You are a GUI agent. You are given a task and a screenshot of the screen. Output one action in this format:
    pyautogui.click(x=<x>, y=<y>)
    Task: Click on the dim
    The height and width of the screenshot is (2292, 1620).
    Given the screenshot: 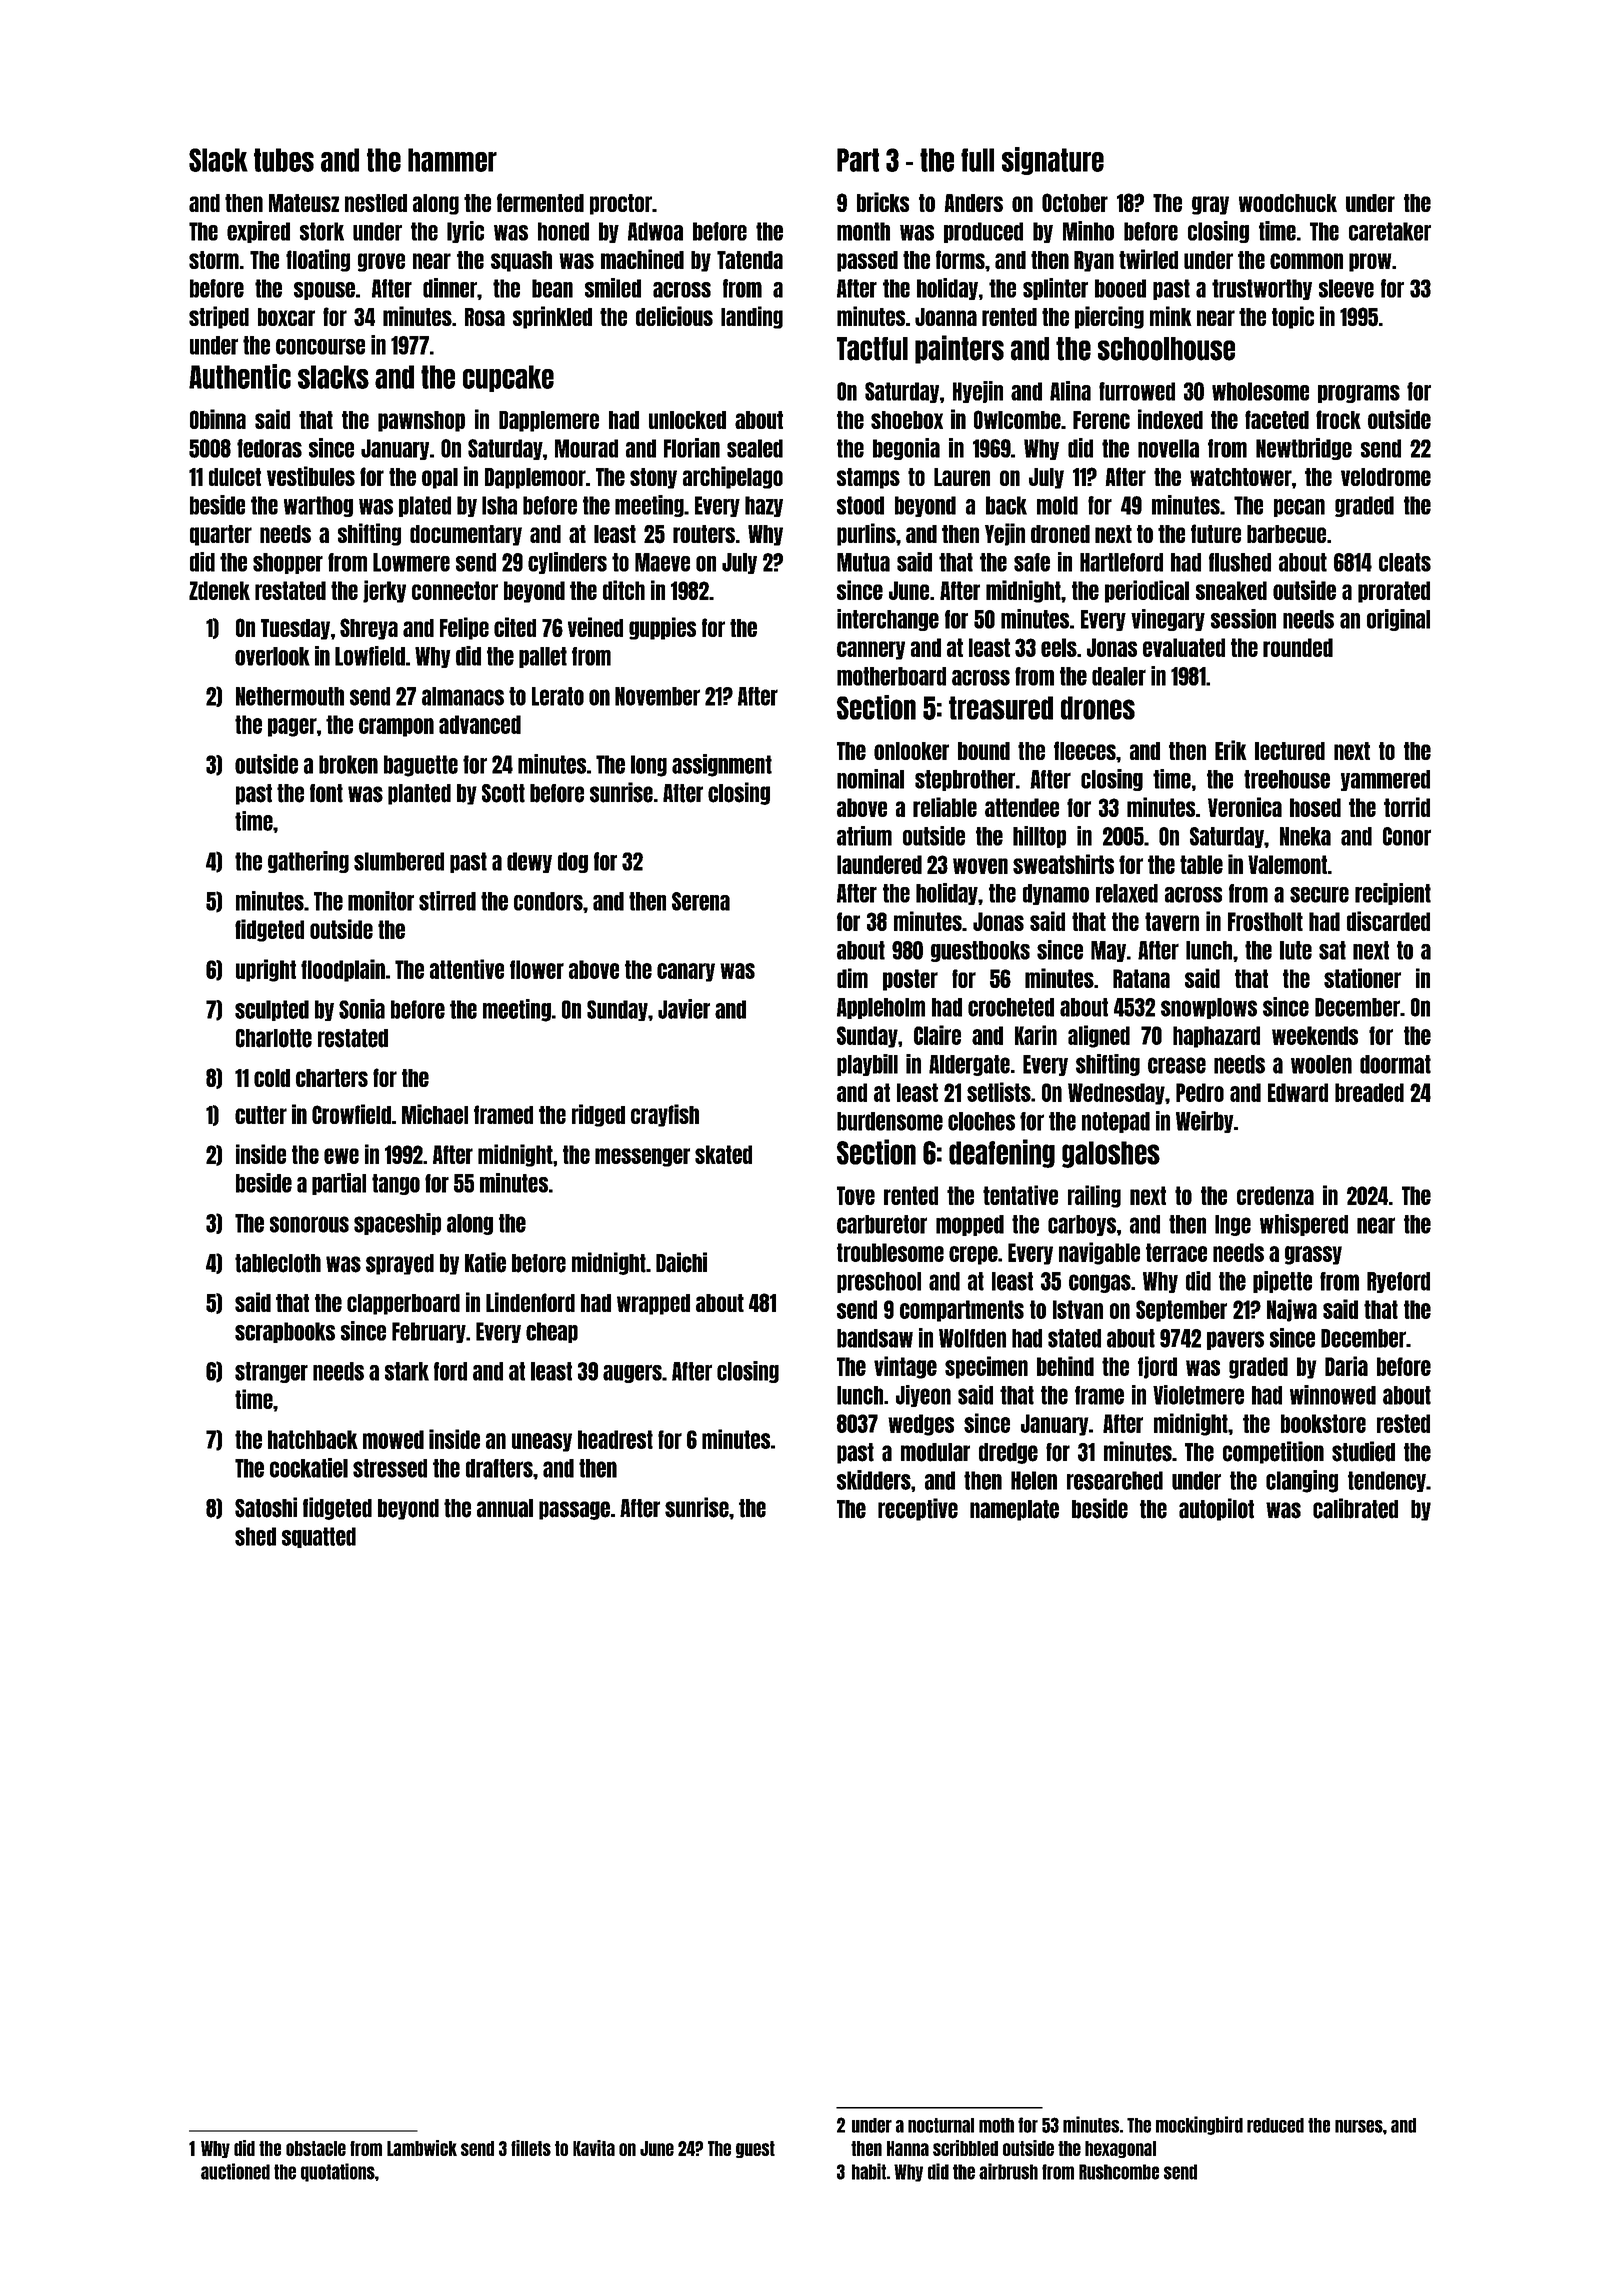 What is the action you would take?
    pyautogui.click(x=852, y=978)
